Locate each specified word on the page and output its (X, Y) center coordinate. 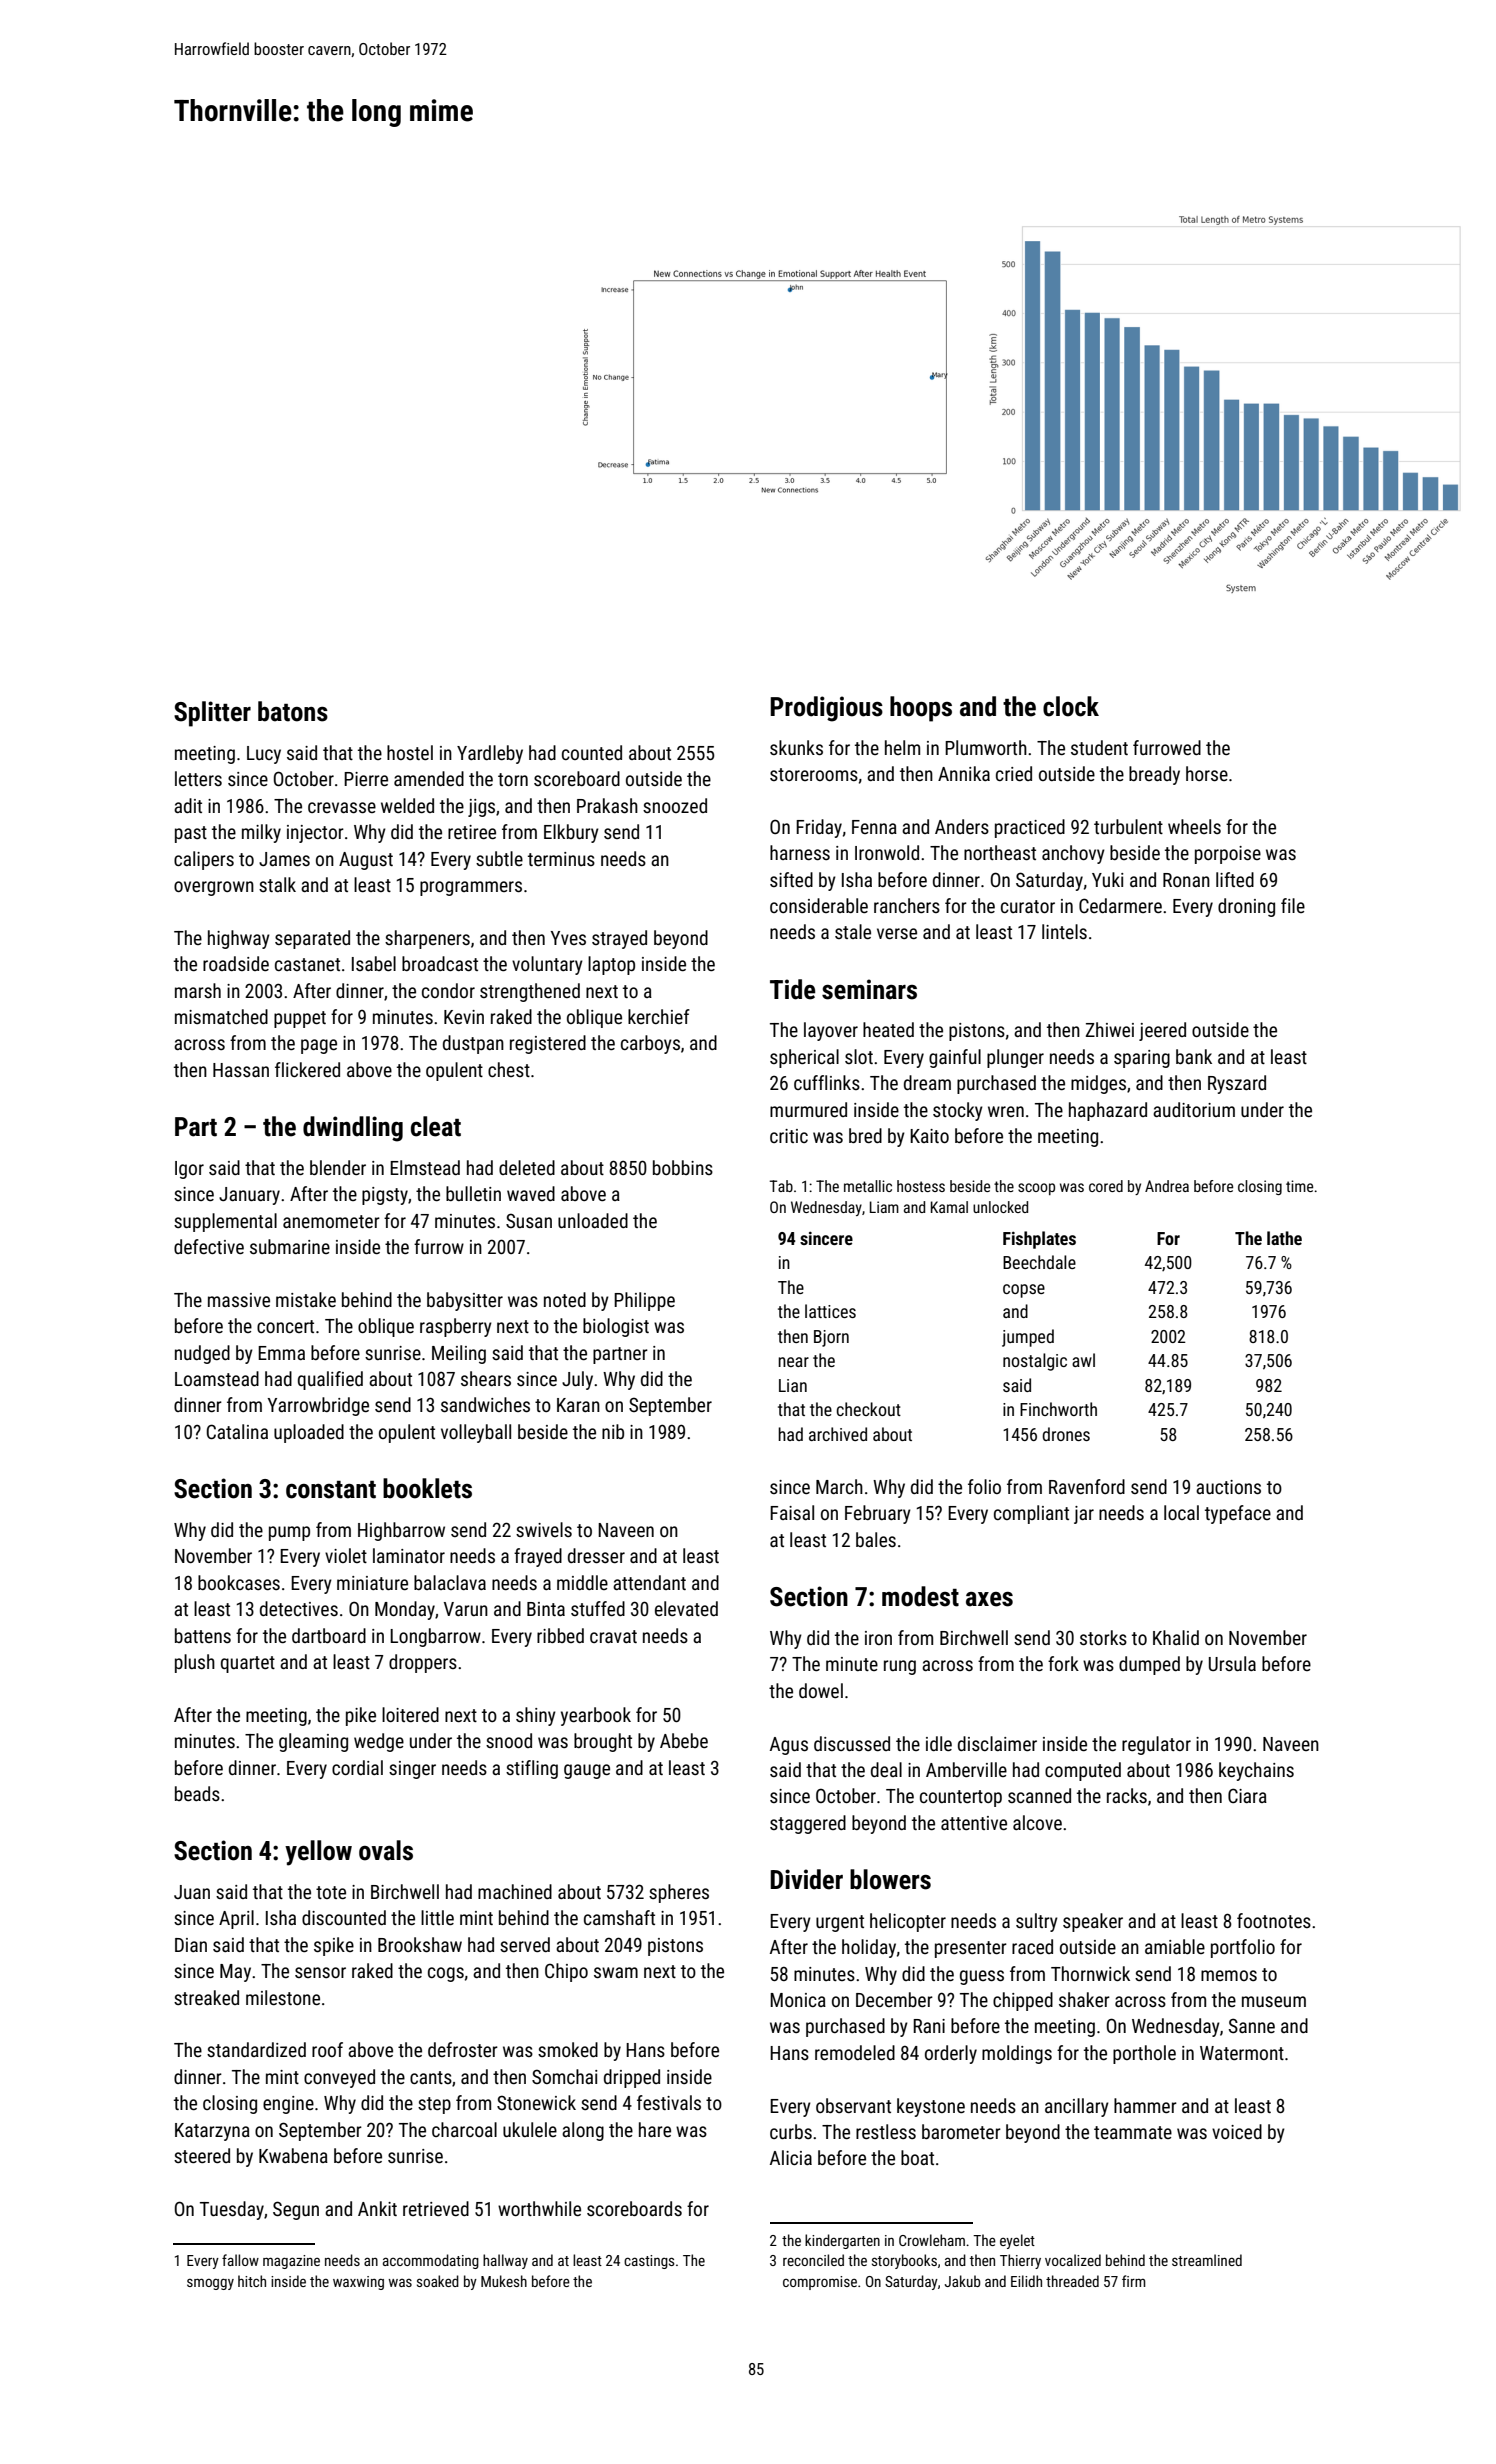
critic (789, 1136)
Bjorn (831, 1338)
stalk (277, 884)
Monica (798, 2000)
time (1299, 1186)
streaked (206, 1997)
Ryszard (1237, 1084)
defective (209, 1246)
